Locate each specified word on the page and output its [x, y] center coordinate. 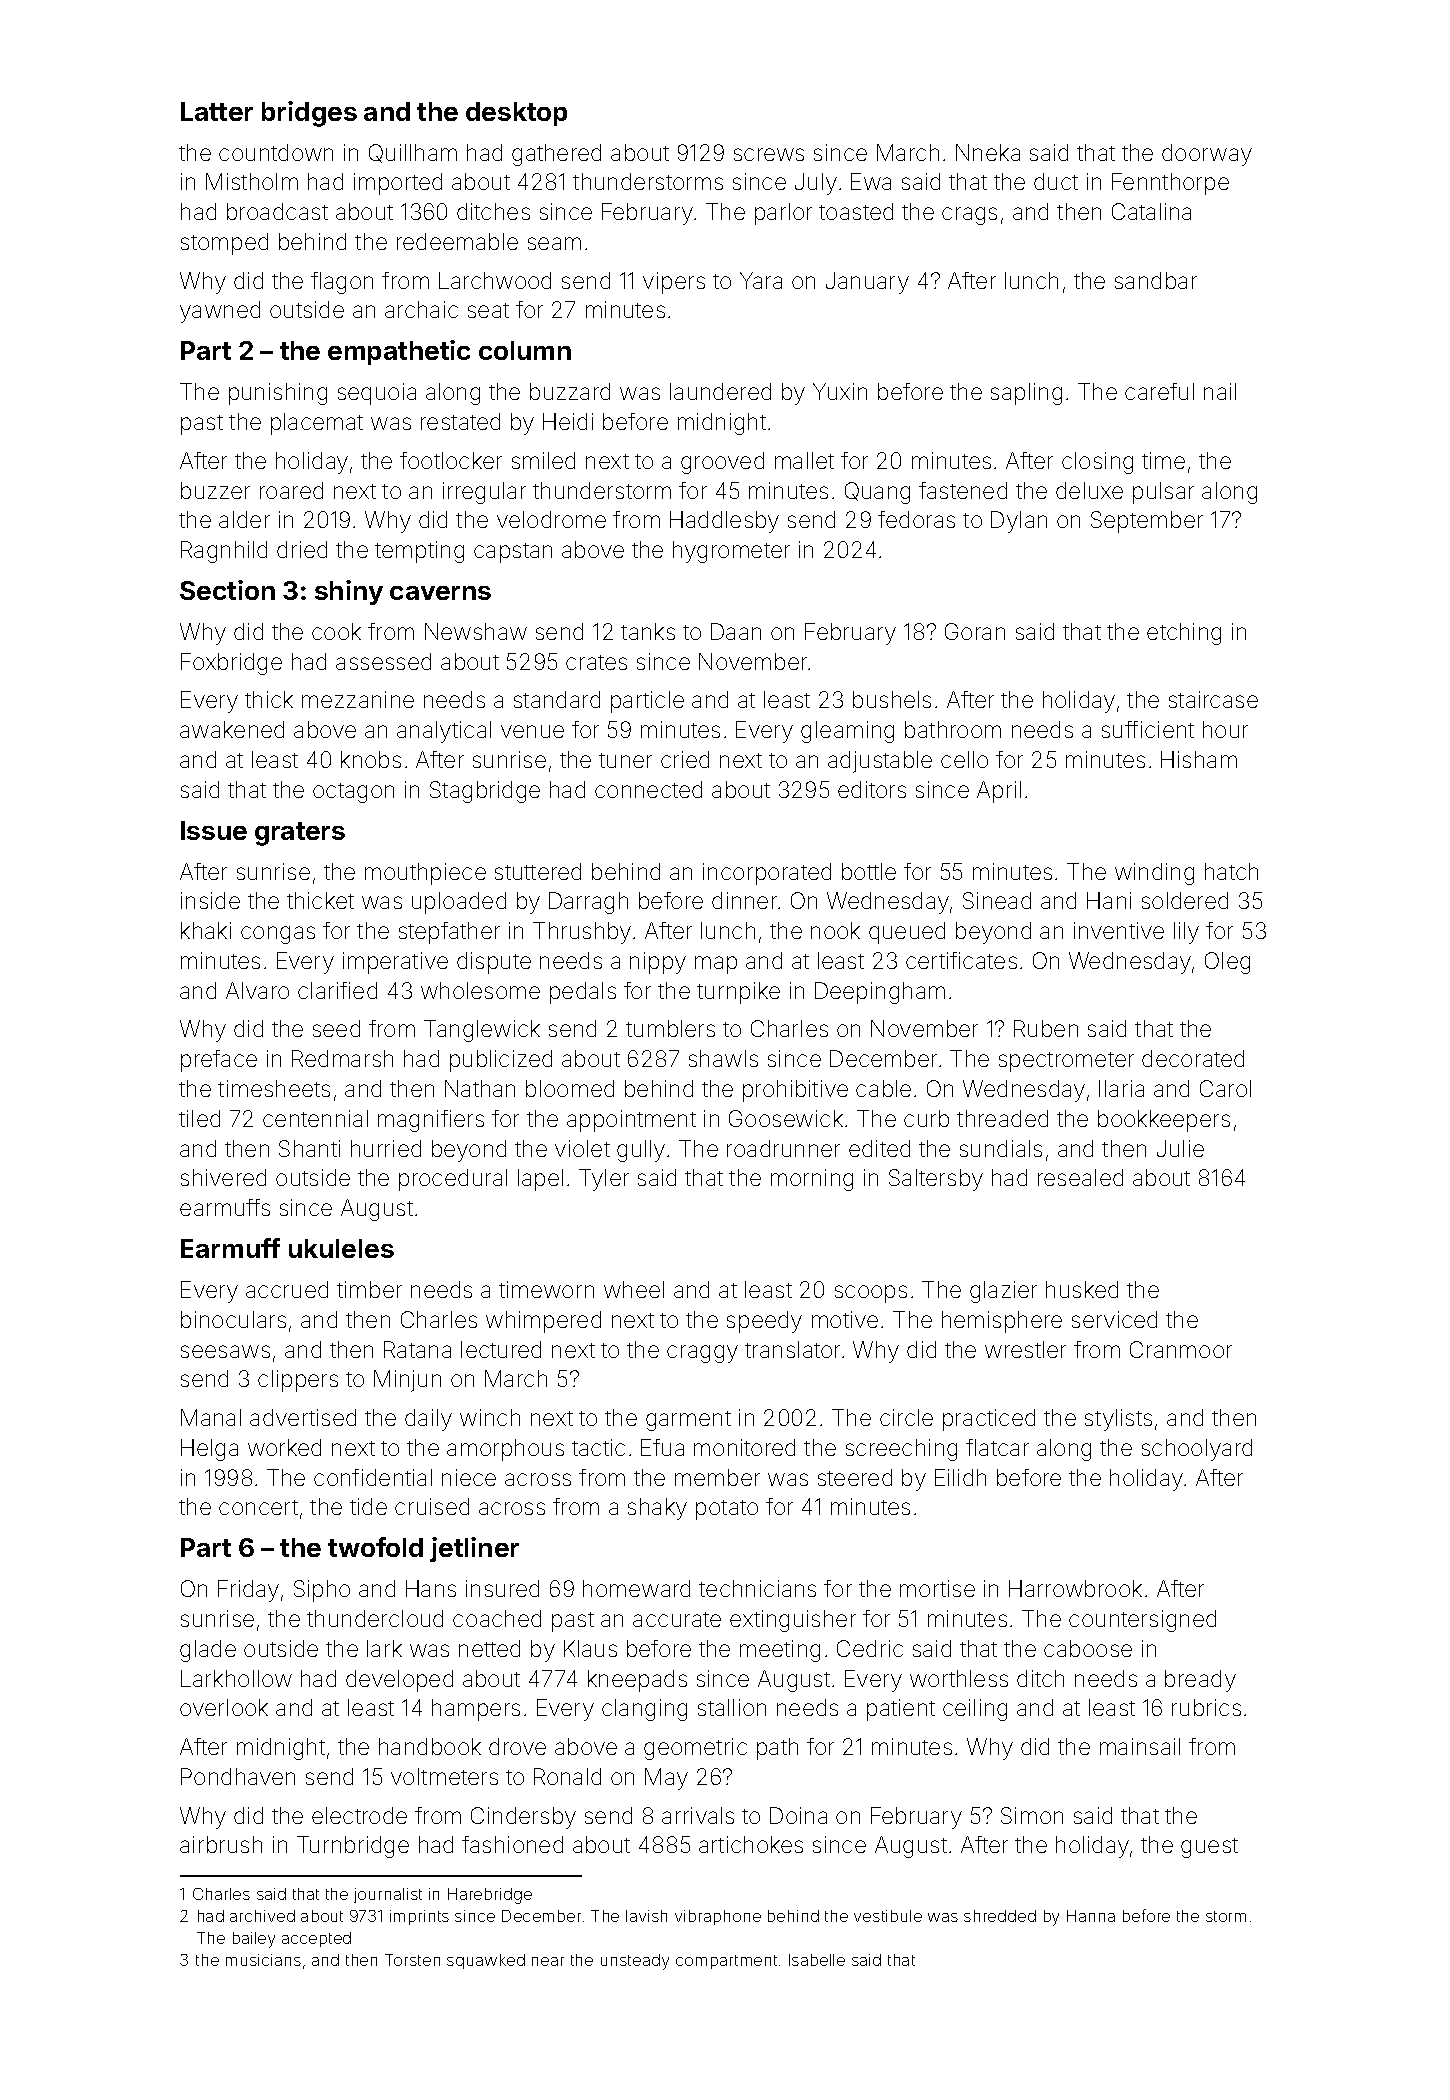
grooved [722, 463]
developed [399, 1681]
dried [302, 549]
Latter [217, 111]
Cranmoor [1181, 1349]
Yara [761, 280]
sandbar [1156, 280]
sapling [1026, 394]
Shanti [309, 1148]
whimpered [543, 1322]
